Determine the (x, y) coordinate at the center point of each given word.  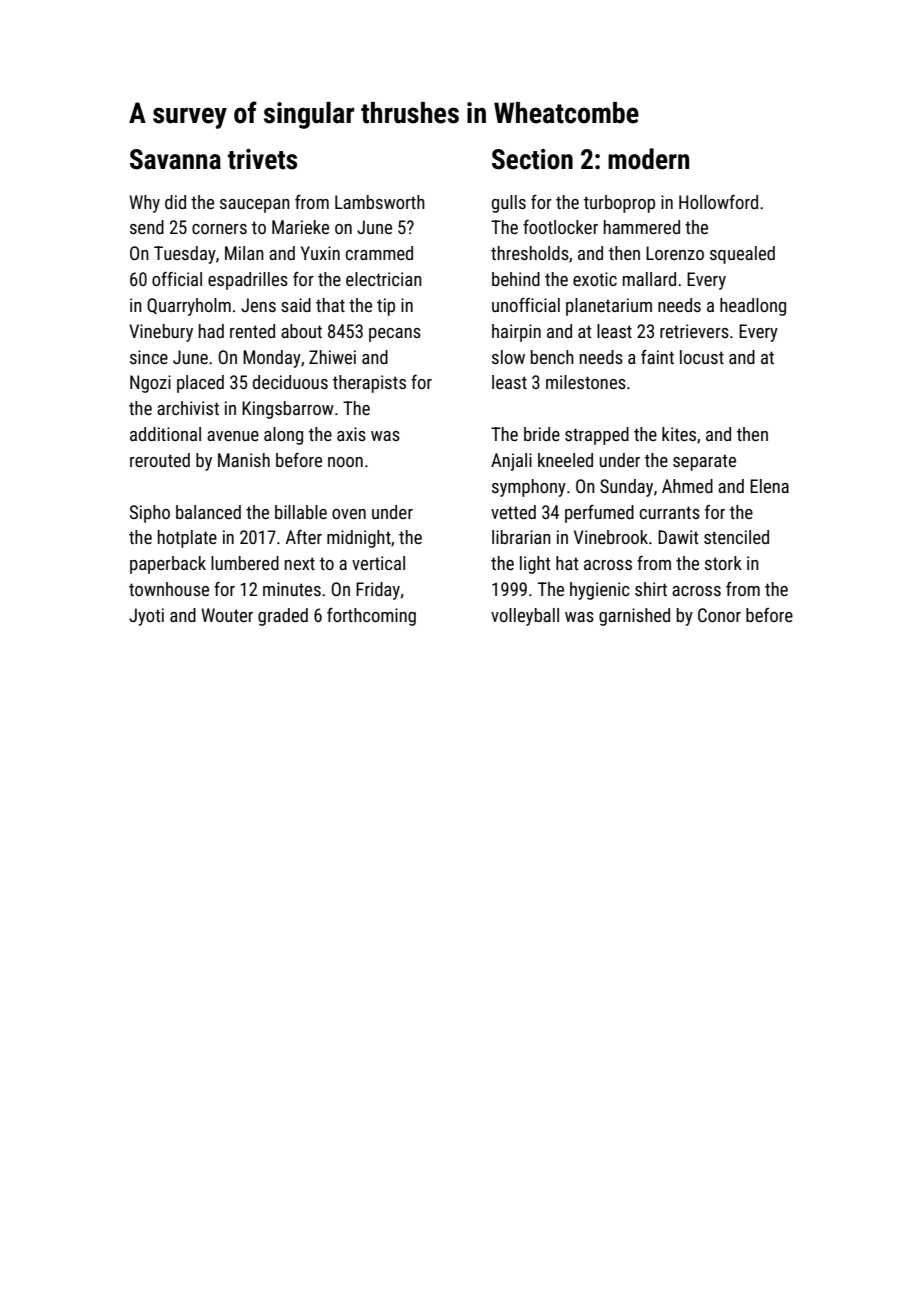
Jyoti (146, 617)
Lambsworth (380, 202)
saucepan (255, 206)
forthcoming (371, 616)
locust (702, 357)
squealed (742, 255)
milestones (586, 382)
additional (165, 434)
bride (542, 434)
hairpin (516, 333)
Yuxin (320, 253)
